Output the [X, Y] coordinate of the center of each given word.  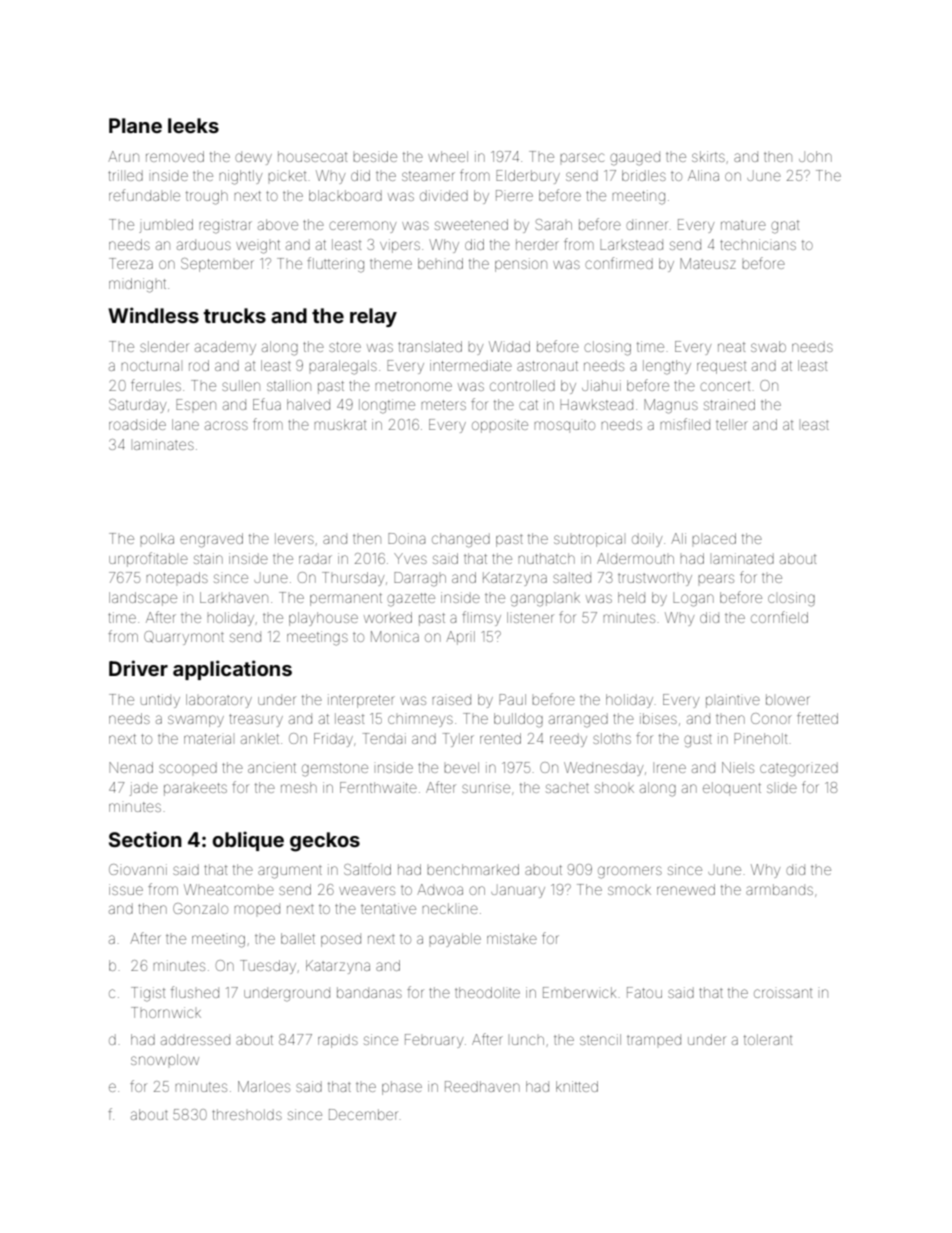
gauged [635, 158]
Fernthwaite [378, 787]
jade [144, 789]
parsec [582, 157]
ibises [658, 718]
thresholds [247, 1114]
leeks [193, 125]
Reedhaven [482, 1086]
